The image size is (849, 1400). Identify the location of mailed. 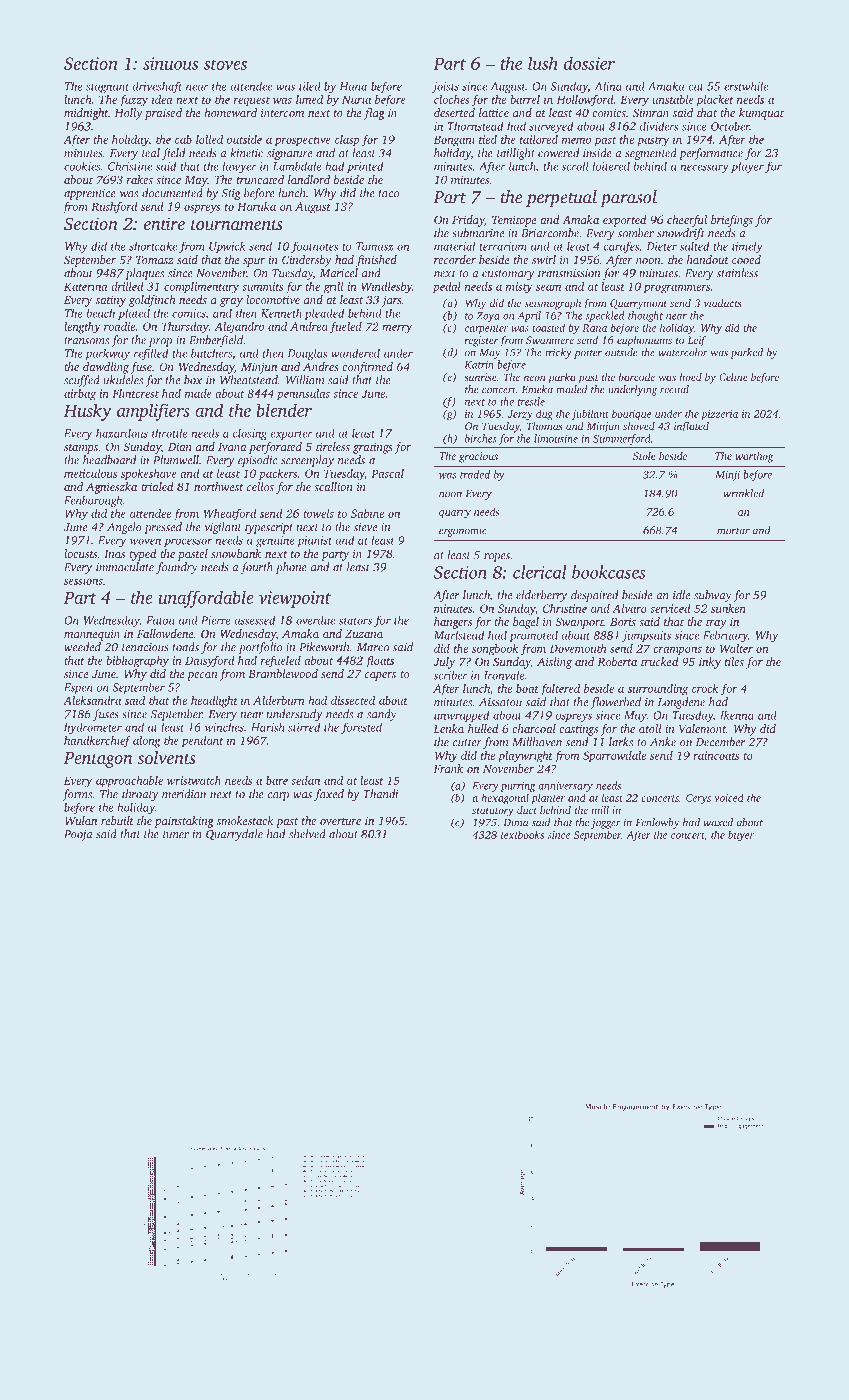
(572, 389).
